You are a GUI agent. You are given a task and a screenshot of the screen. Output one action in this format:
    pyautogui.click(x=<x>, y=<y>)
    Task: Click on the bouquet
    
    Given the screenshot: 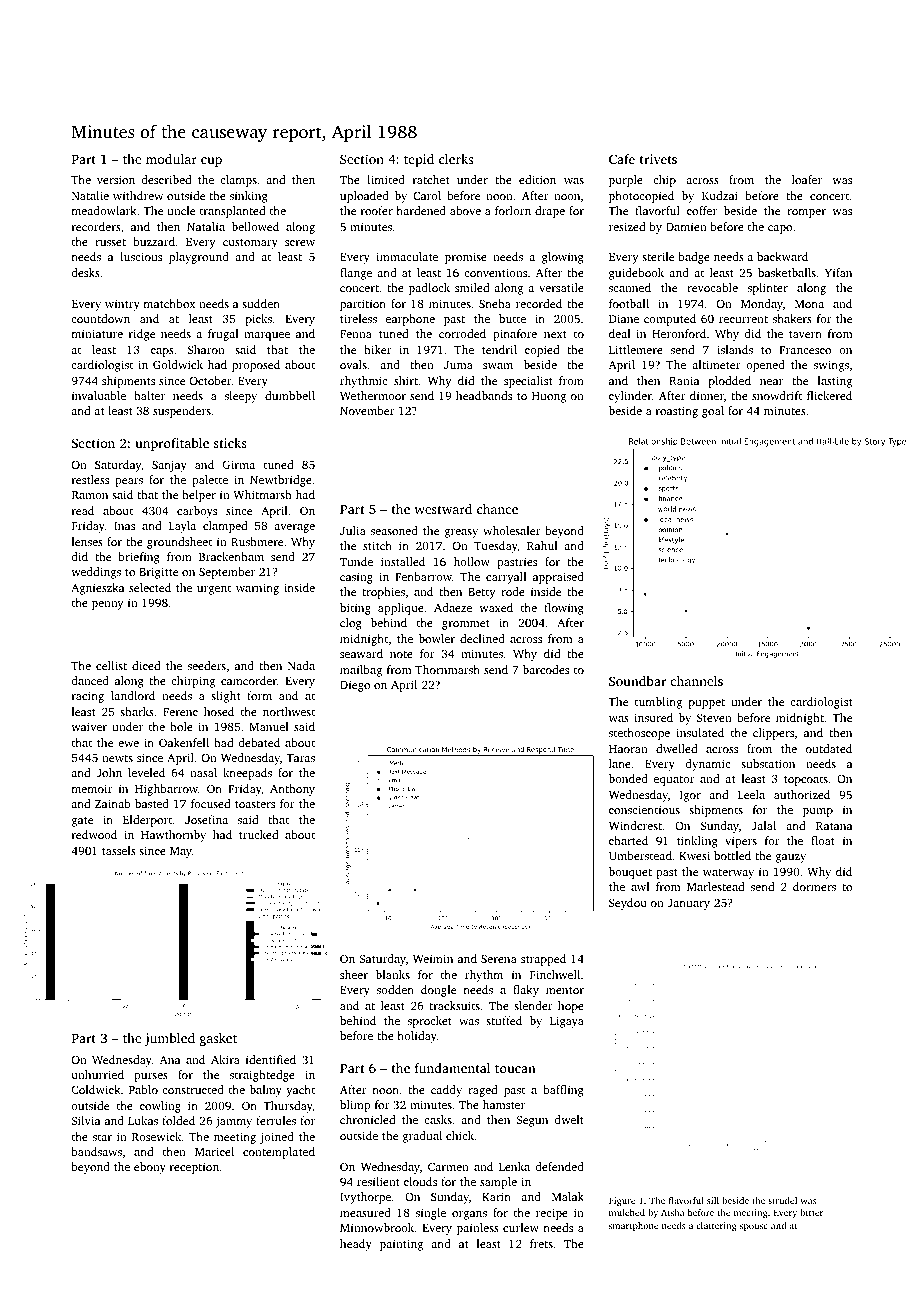 What is the action you would take?
    pyautogui.click(x=630, y=873)
